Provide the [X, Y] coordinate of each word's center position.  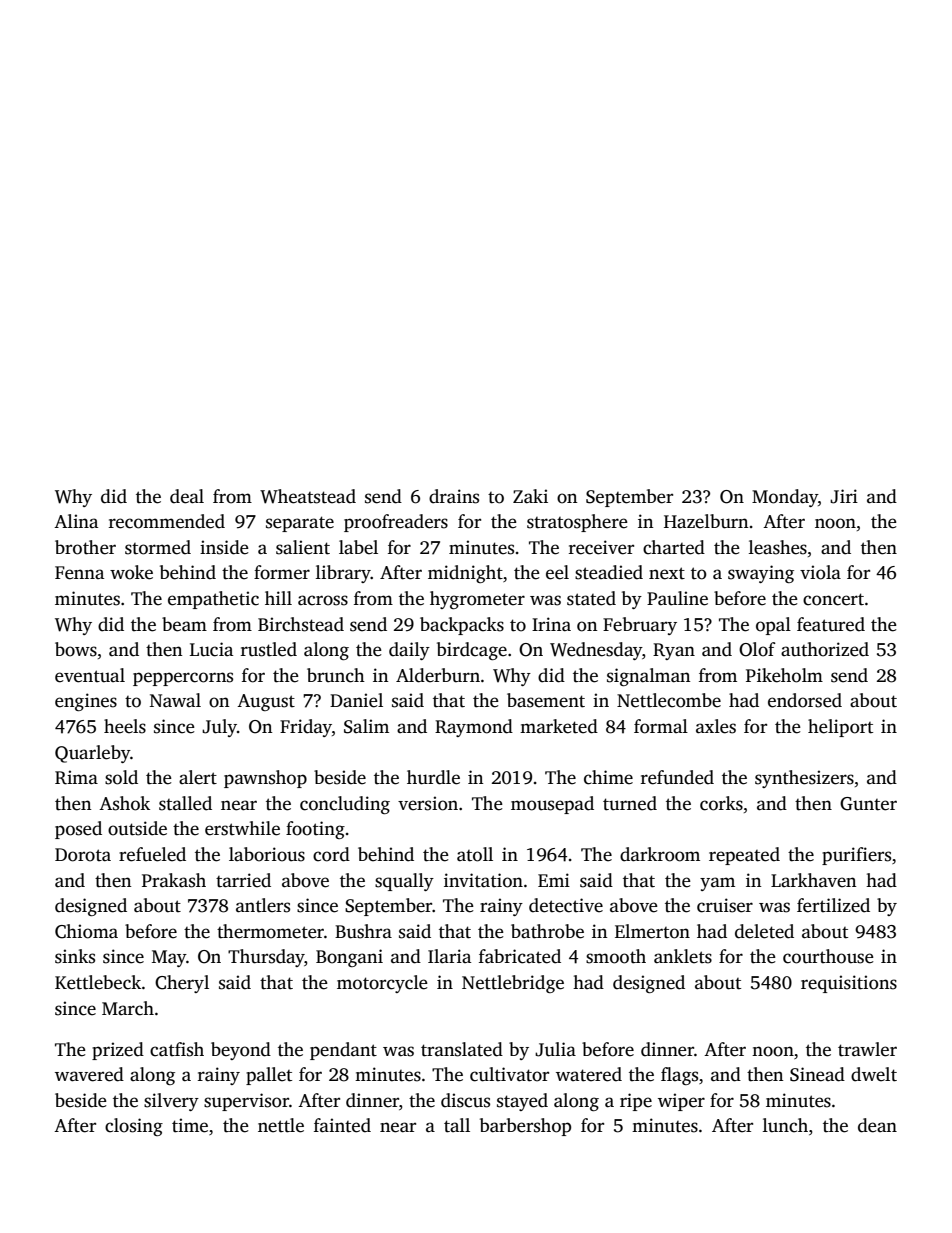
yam [717, 884]
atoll [475, 854]
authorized [825, 649]
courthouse [828, 956]
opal [773, 626]
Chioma [86, 931]
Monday [785, 498]
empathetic [213, 600]
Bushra [363, 931]
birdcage [472, 651]
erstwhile [242, 828]
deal [187, 496]
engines [86, 702]
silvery [171, 1102]
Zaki [530, 496]
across [323, 600]
